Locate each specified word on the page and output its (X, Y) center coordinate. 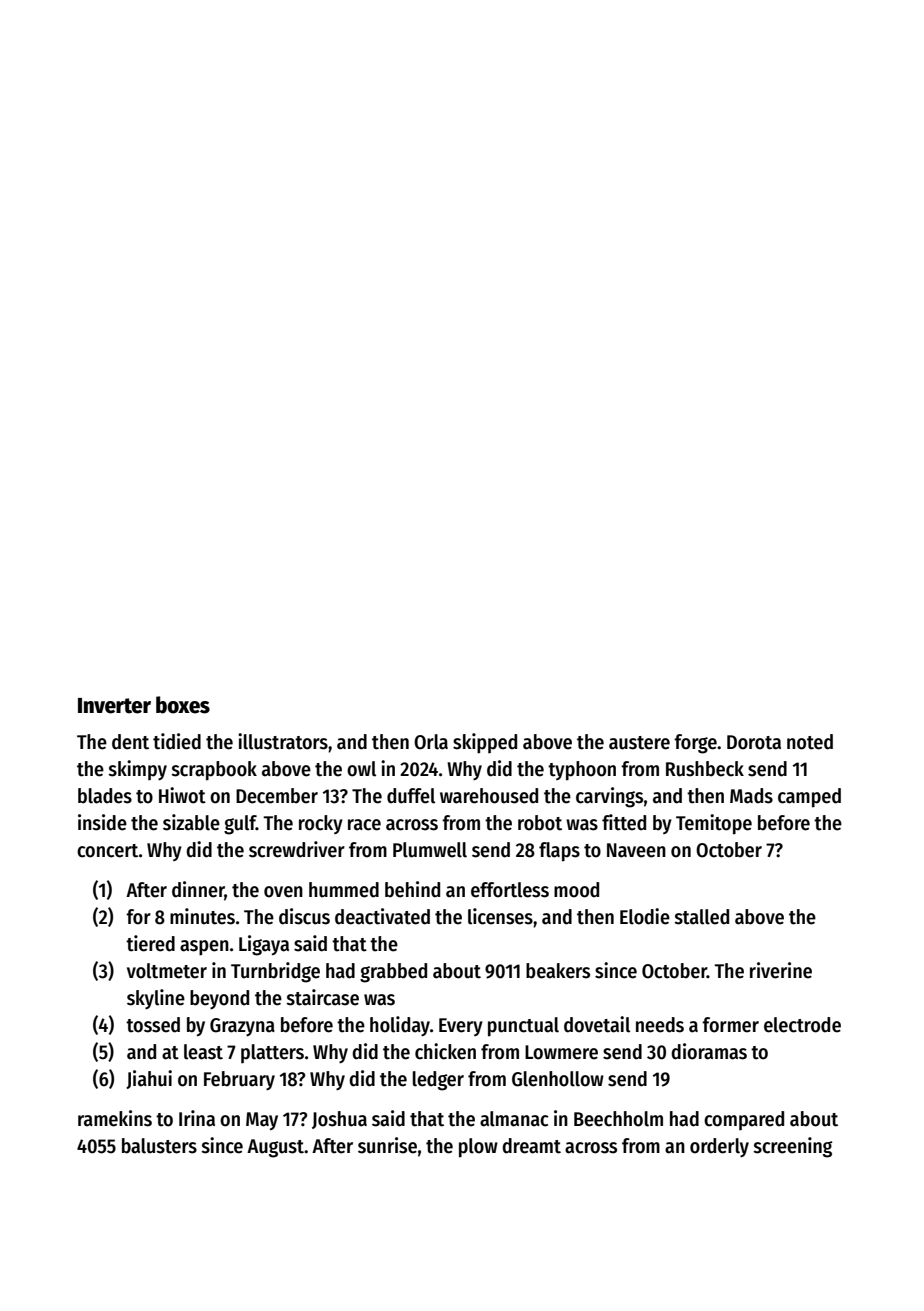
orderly (719, 1147)
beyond (219, 999)
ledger (438, 1081)
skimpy (137, 770)
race (364, 825)
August (275, 1148)
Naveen (636, 850)
